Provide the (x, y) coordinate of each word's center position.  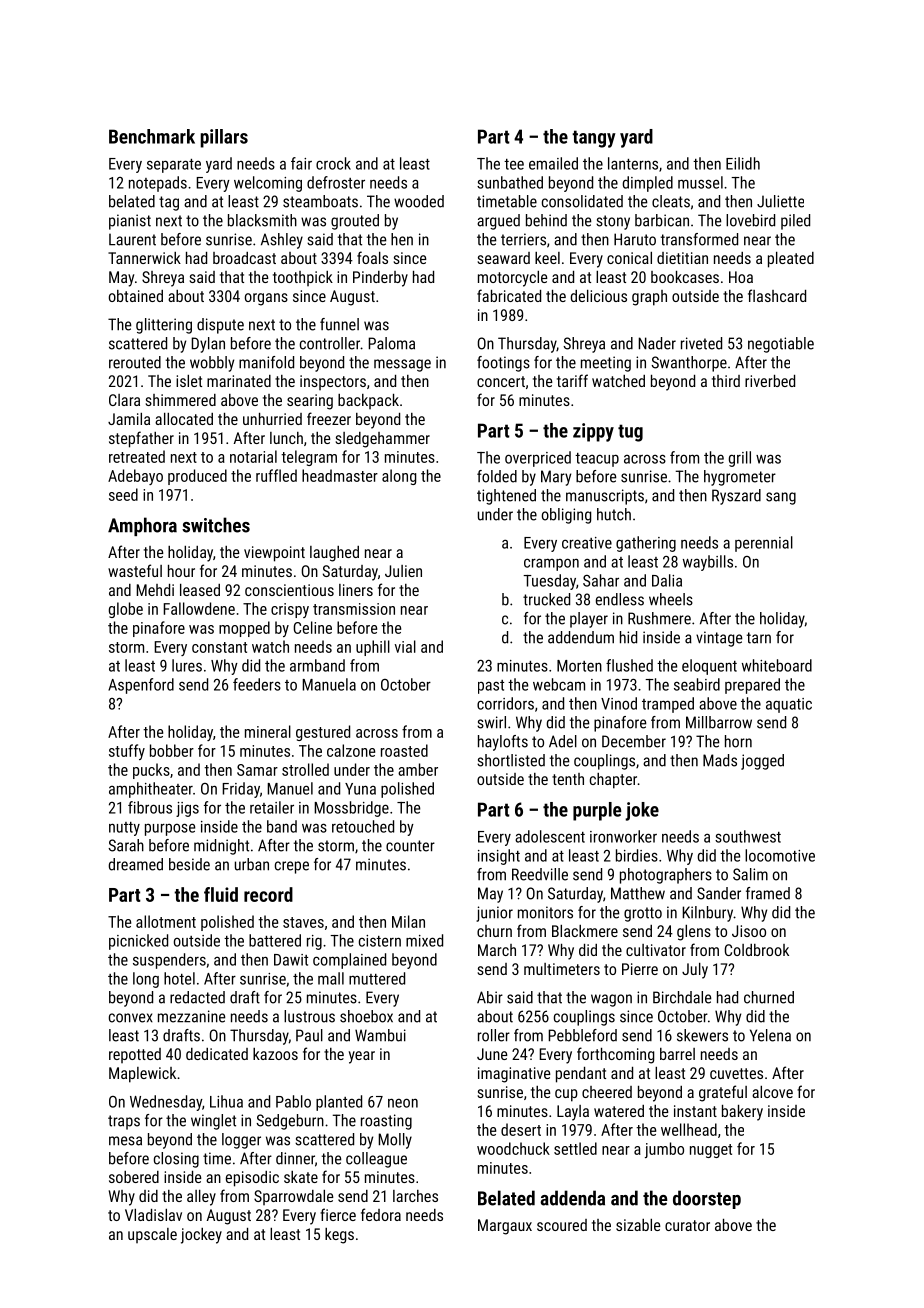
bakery (742, 1113)
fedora (381, 1214)
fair (301, 163)
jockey (201, 1236)
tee (514, 164)
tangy (594, 139)
